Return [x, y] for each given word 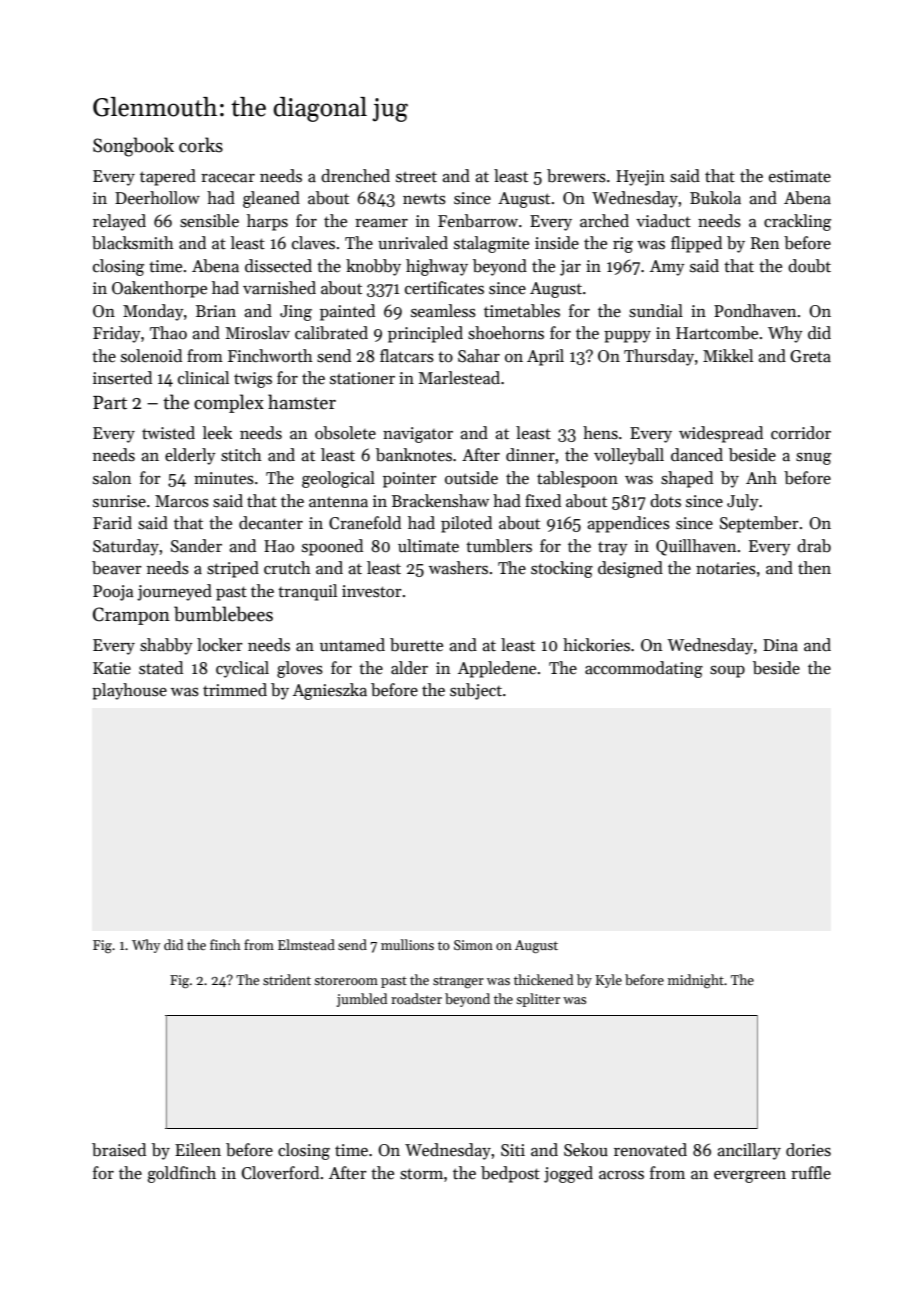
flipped [696, 244]
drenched [355, 176]
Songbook [133, 147]
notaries [726, 568]
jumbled [362, 1000]
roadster [416, 998]
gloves [300, 669]
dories [808, 1150]
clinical [203, 378]
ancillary [749, 1151]
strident [287, 979]
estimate [800, 176]
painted [347, 312]
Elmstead [306, 944]
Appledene [497, 669]
